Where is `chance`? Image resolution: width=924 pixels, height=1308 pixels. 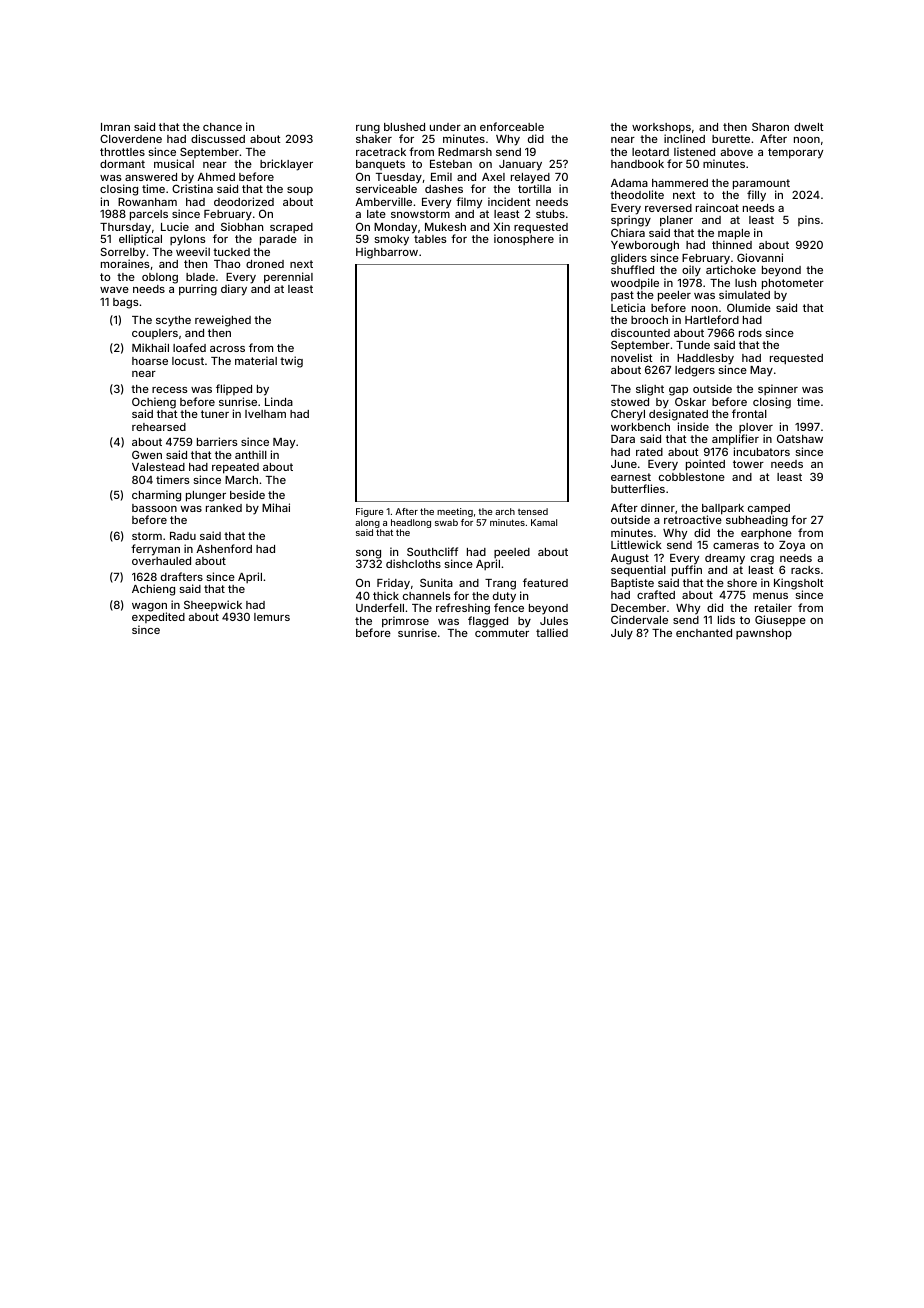 chance is located at coordinates (222, 127).
